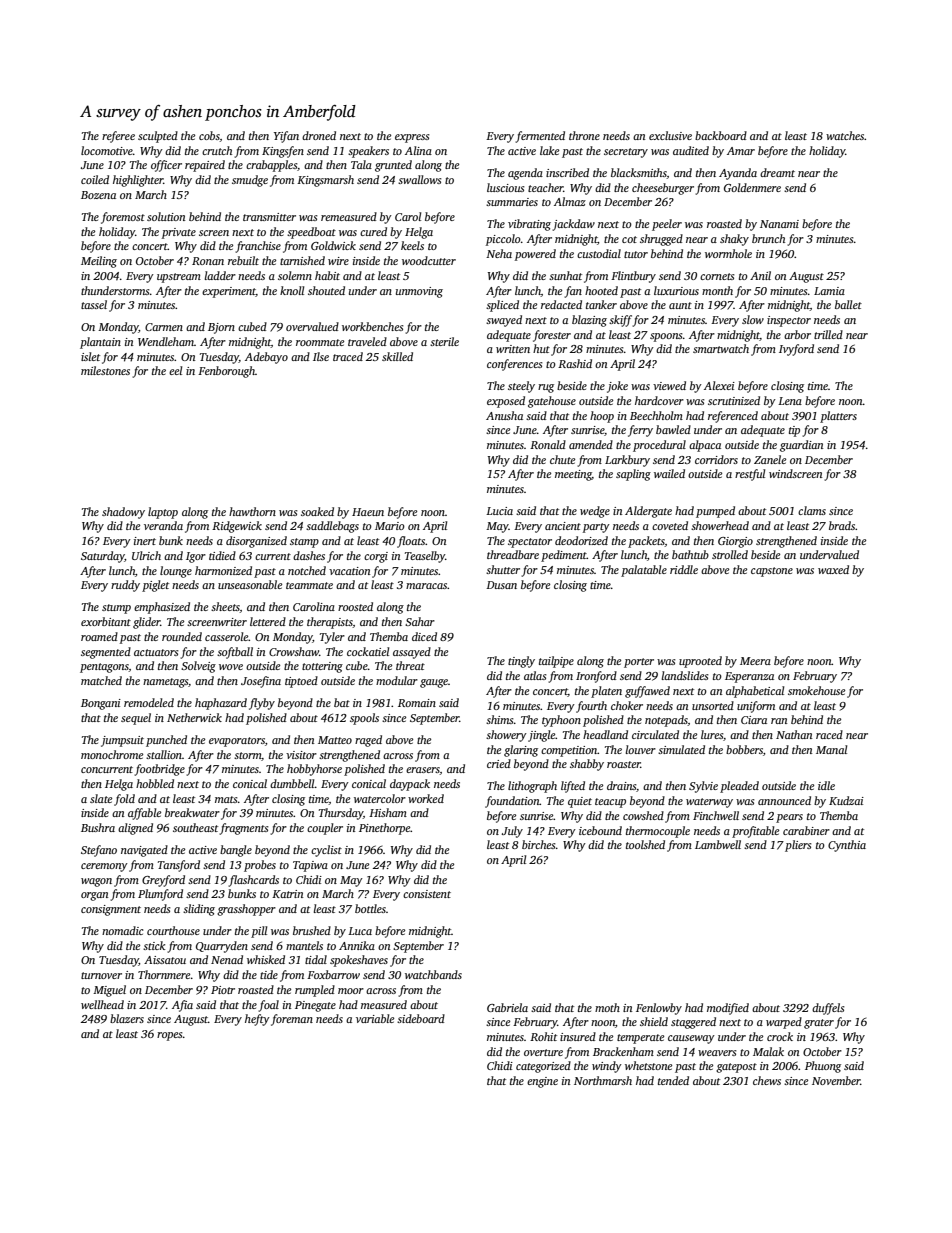 This image has width=952, height=1233. Describe the element at coordinates (163, 513) in the image. I see `laptop` at that location.
